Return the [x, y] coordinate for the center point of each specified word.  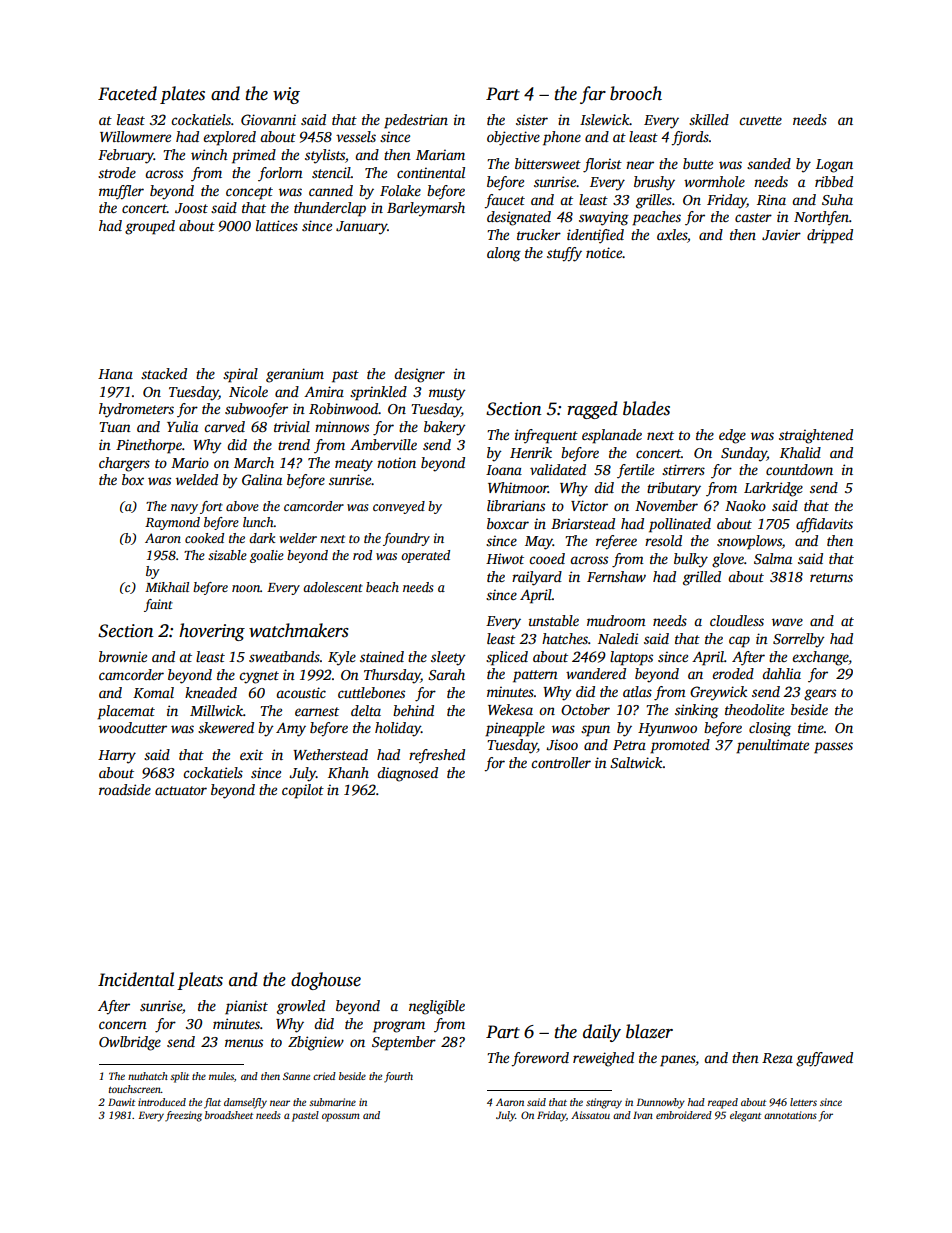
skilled [709, 119]
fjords [690, 138]
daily [602, 1033]
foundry [406, 539]
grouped [150, 227]
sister [532, 119]
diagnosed [407, 774]
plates [182, 95]
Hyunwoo [667, 730]
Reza [777, 1058]
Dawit [121, 1102]
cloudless [737, 620]
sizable [227, 555]
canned [331, 190]
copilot [303, 791]
